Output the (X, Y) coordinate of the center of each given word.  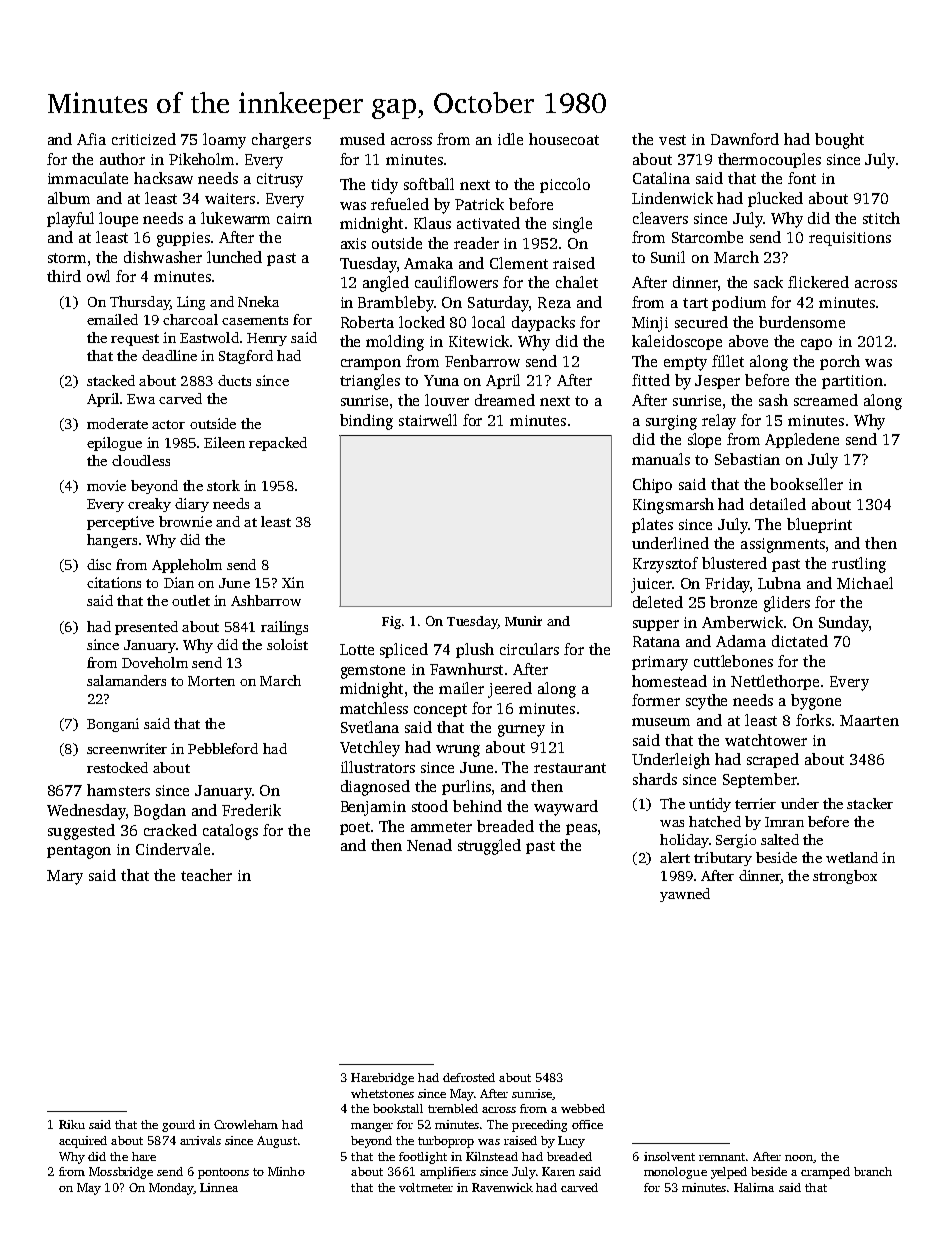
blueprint (819, 525)
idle (510, 139)
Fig (391, 622)
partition (852, 382)
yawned (685, 895)
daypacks (543, 324)
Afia (91, 139)
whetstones (382, 1093)
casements (255, 320)
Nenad (429, 845)
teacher (206, 875)
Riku (72, 1124)
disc (99, 564)
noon (799, 1159)
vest (672, 140)
